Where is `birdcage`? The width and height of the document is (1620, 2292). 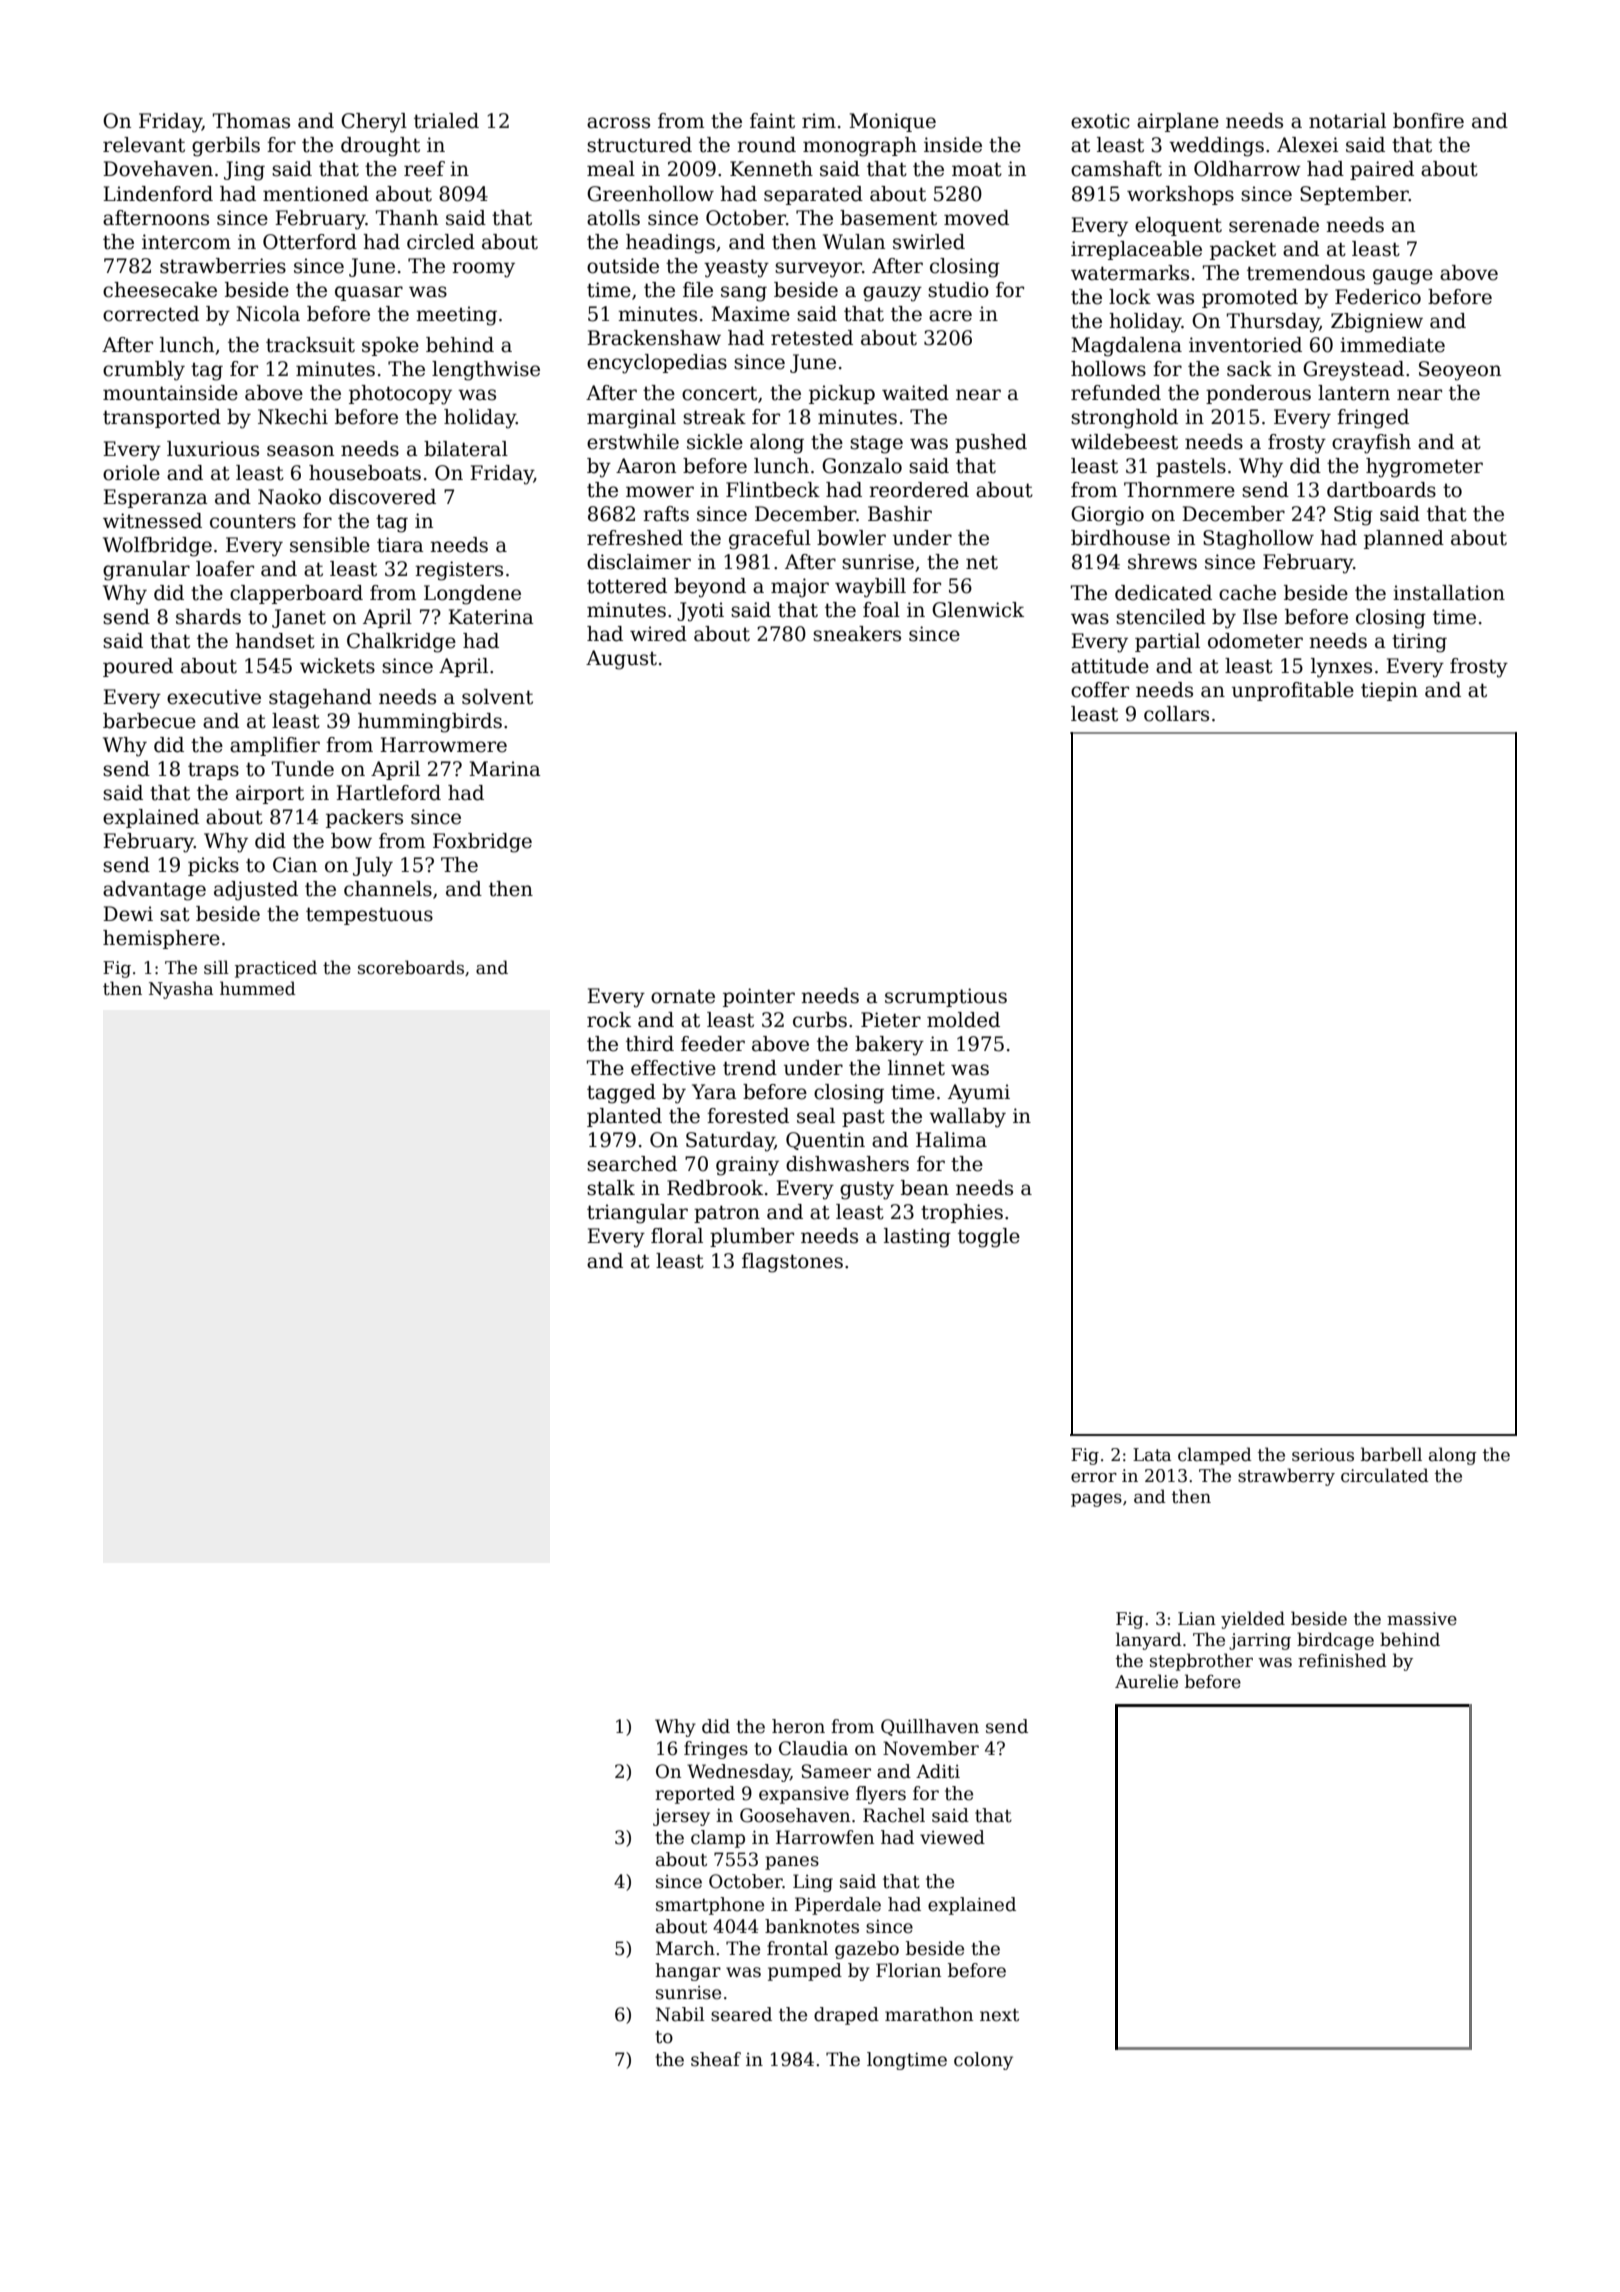 birdcage is located at coordinates (1335, 1641).
